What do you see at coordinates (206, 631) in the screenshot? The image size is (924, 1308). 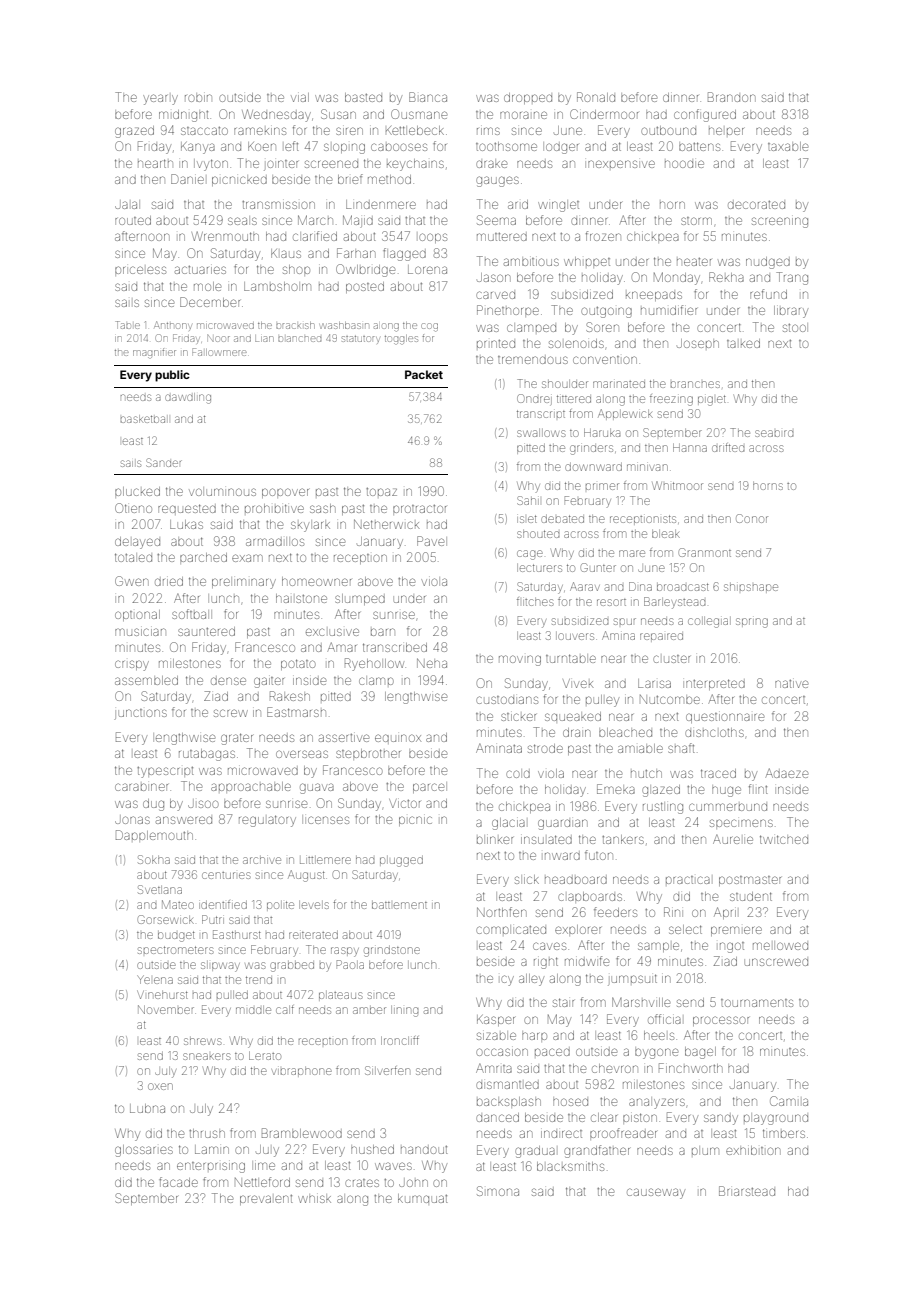 I see `sauntered` at bounding box center [206, 631].
